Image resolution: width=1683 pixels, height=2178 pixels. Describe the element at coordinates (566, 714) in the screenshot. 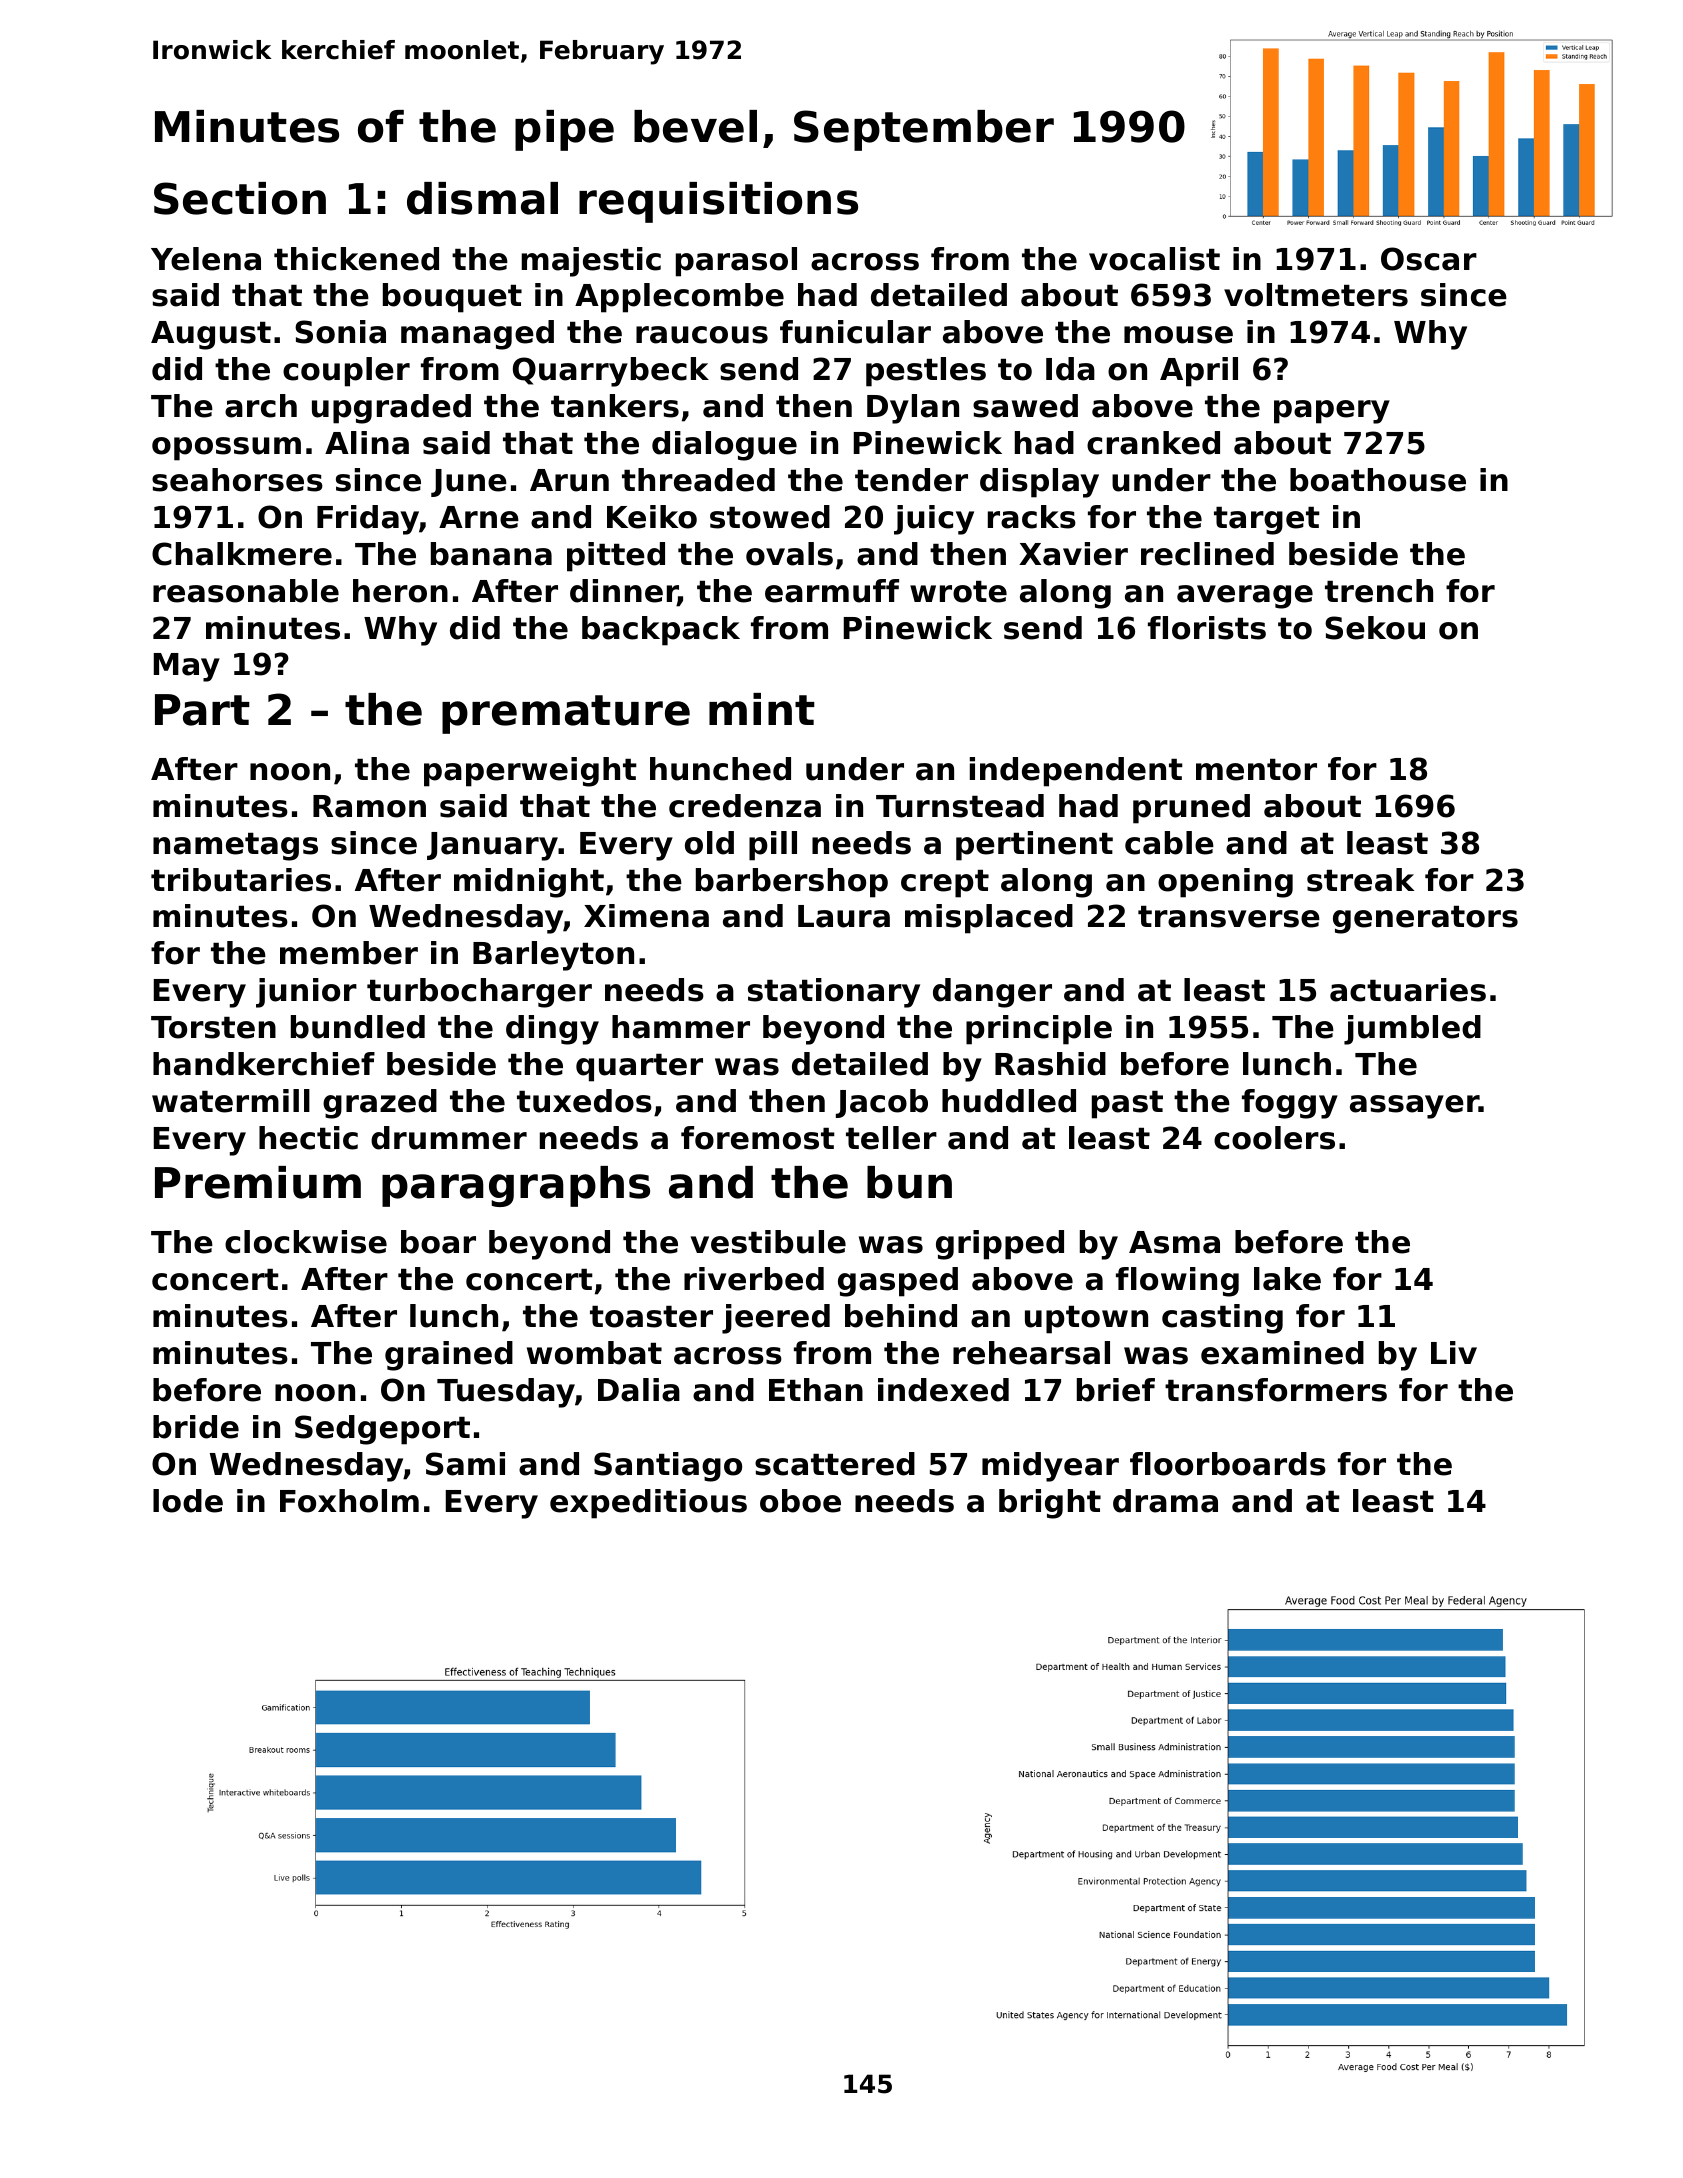

I see `premature` at that location.
